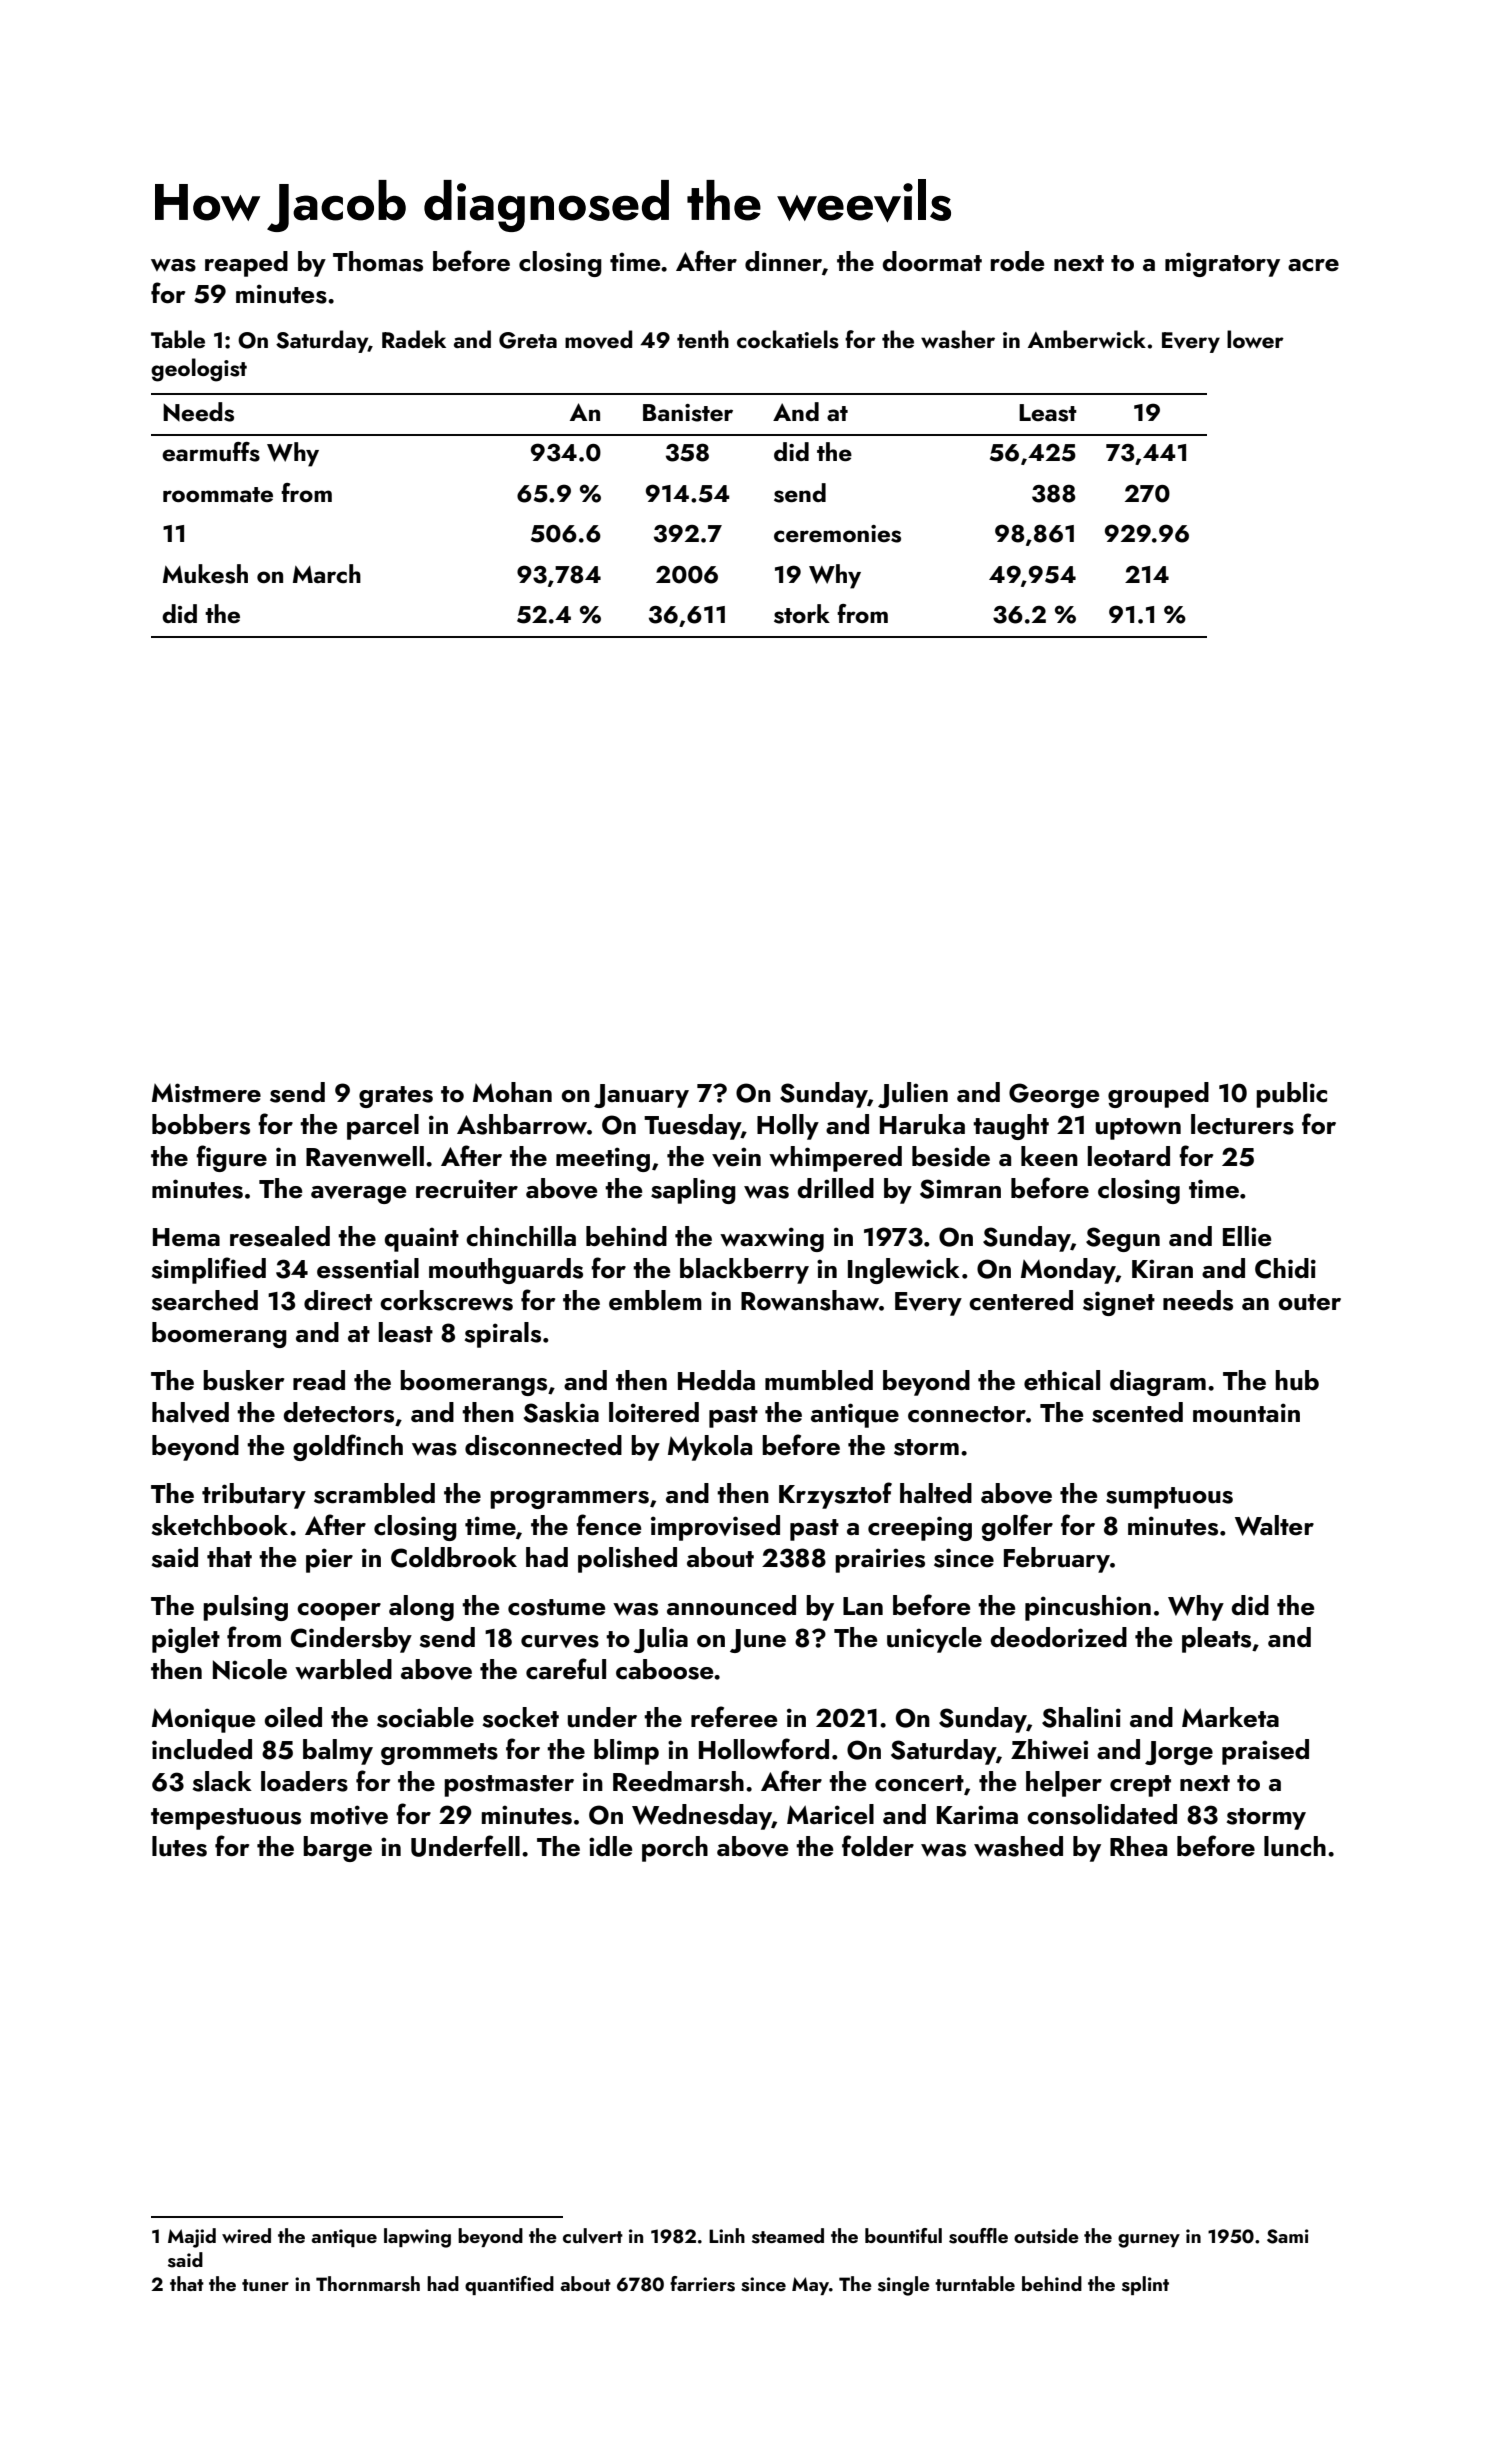  Describe the element at coordinates (1145, 2285) in the screenshot. I see `splint` at that location.
